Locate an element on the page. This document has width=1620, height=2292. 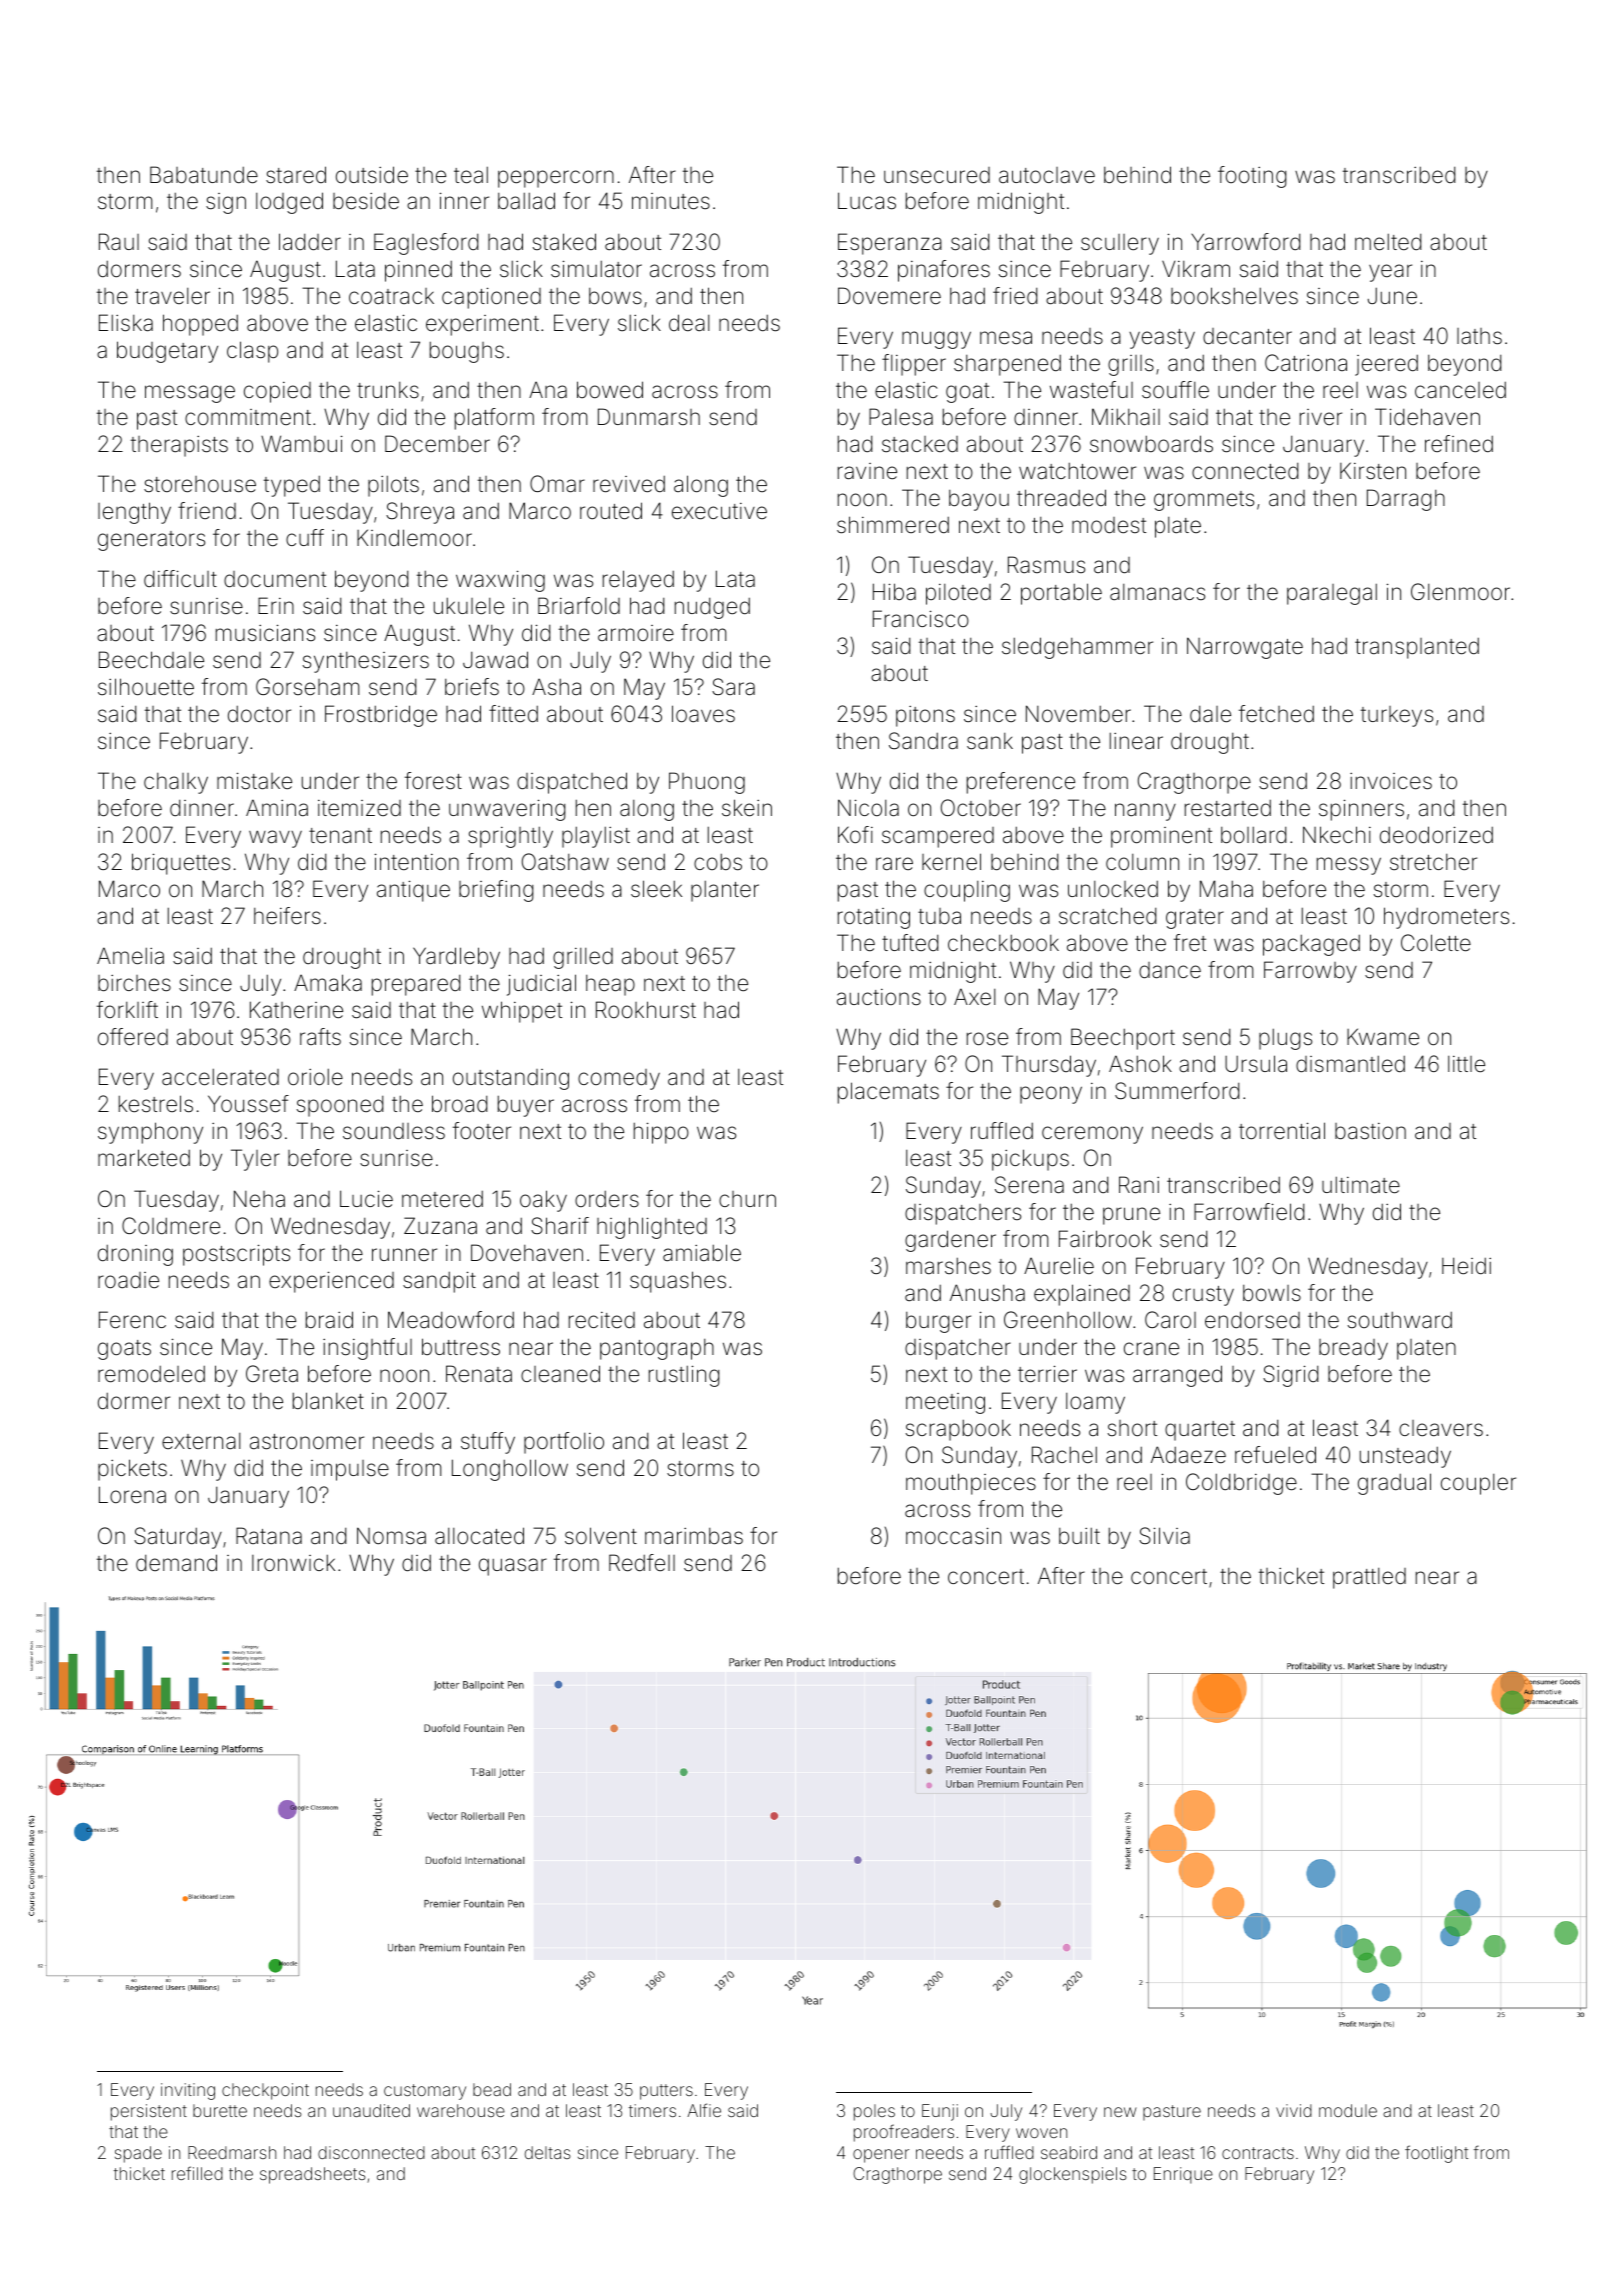
laths is located at coordinates (1479, 336).
